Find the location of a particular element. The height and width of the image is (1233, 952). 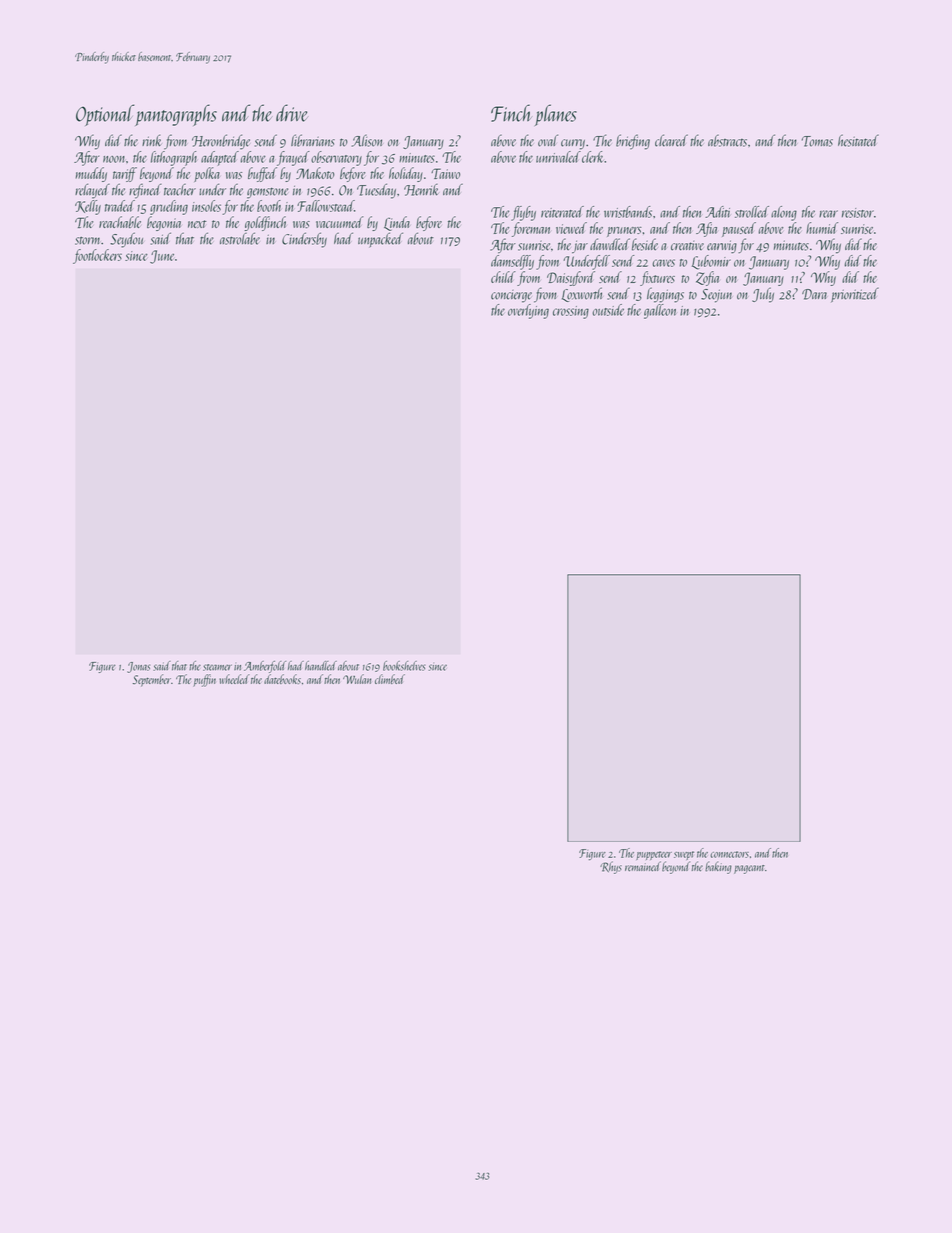

climbed is located at coordinates (390, 679).
